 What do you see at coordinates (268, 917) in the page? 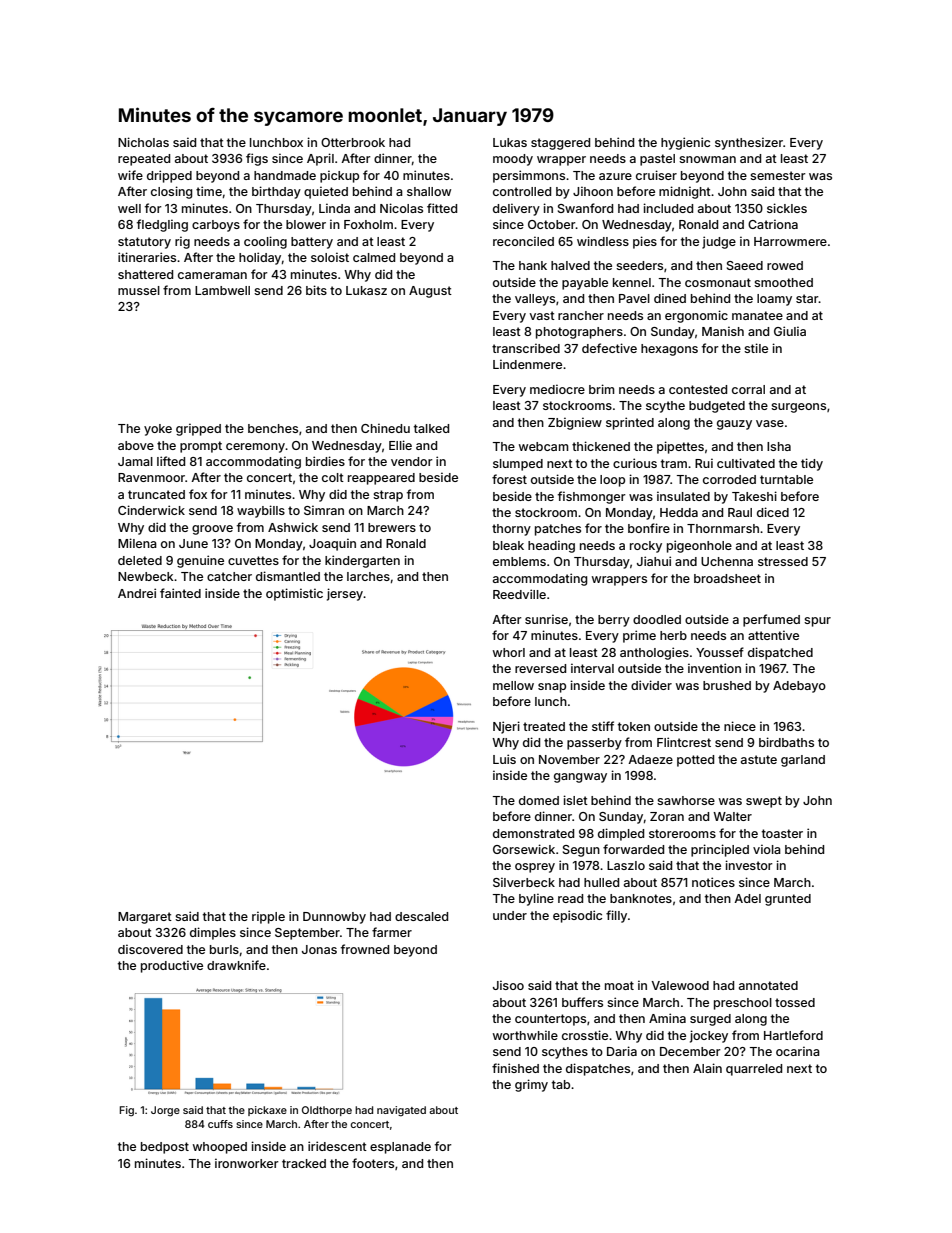
I see `ripple` at bounding box center [268, 917].
